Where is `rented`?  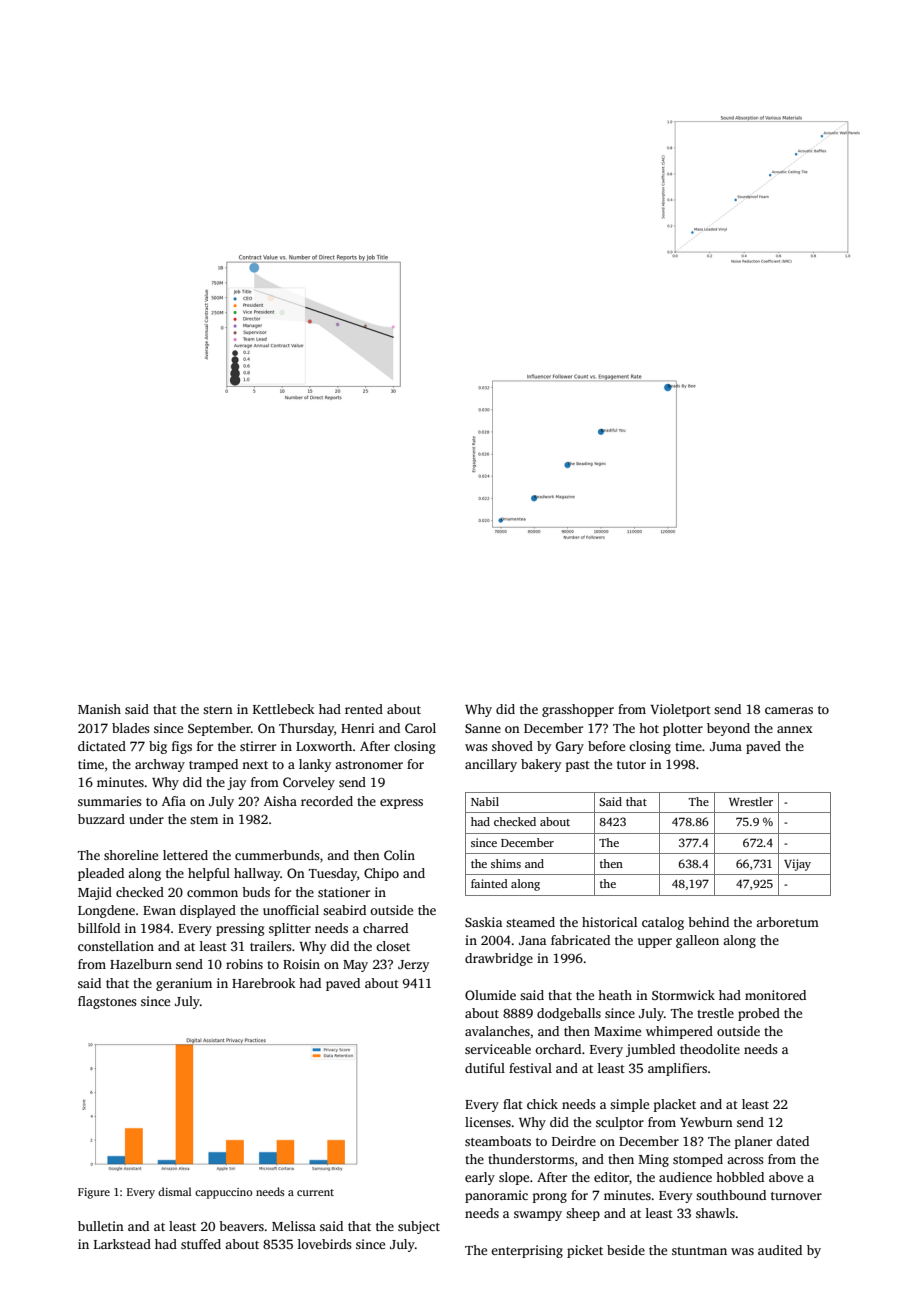 rented is located at coordinates (364, 709).
